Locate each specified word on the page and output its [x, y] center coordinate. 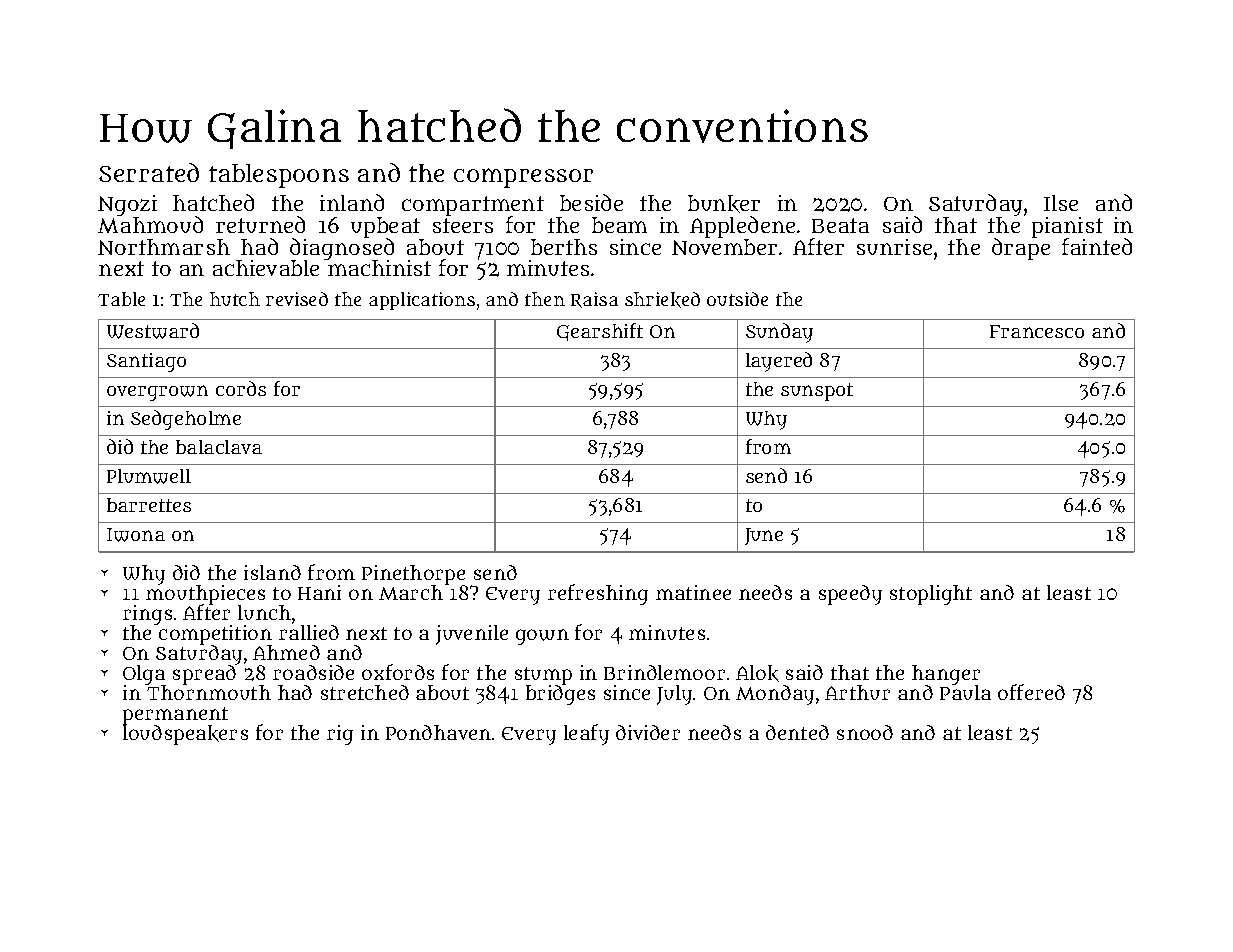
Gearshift [600, 332]
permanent [175, 716]
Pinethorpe [413, 575]
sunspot [817, 392]
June [764, 536]
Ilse [1061, 203]
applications [422, 301]
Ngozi [127, 205]
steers [463, 225]
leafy [586, 734]
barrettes [149, 505]
